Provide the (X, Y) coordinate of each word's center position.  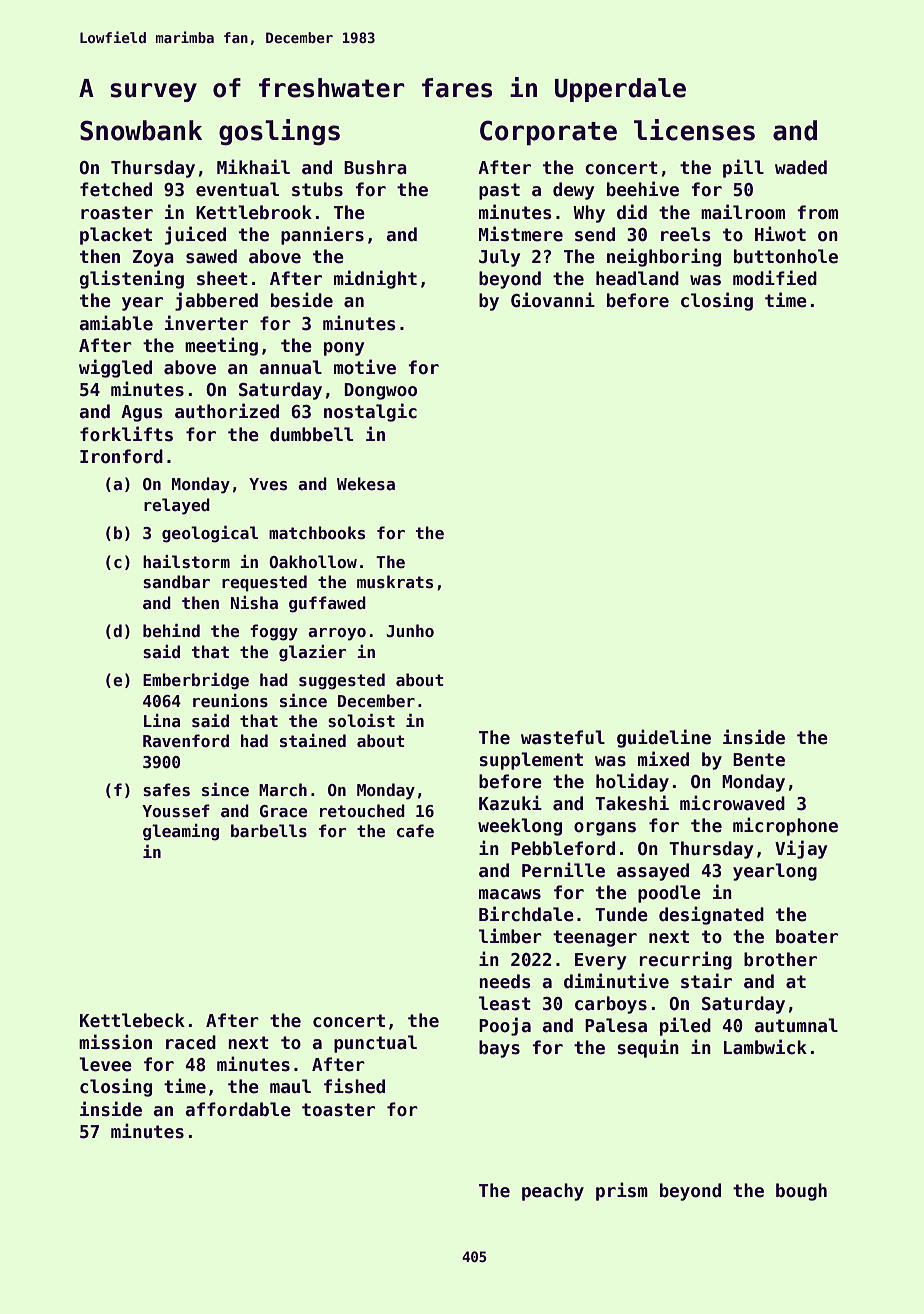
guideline (664, 738)
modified (775, 278)
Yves (268, 484)
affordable (238, 1109)
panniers (322, 235)
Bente (759, 760)
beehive (643, 189)
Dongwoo (380, 391)
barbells (269, 831)
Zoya (153, 258)
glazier (312, 653)
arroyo (337, 634)
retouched (362, 811)
